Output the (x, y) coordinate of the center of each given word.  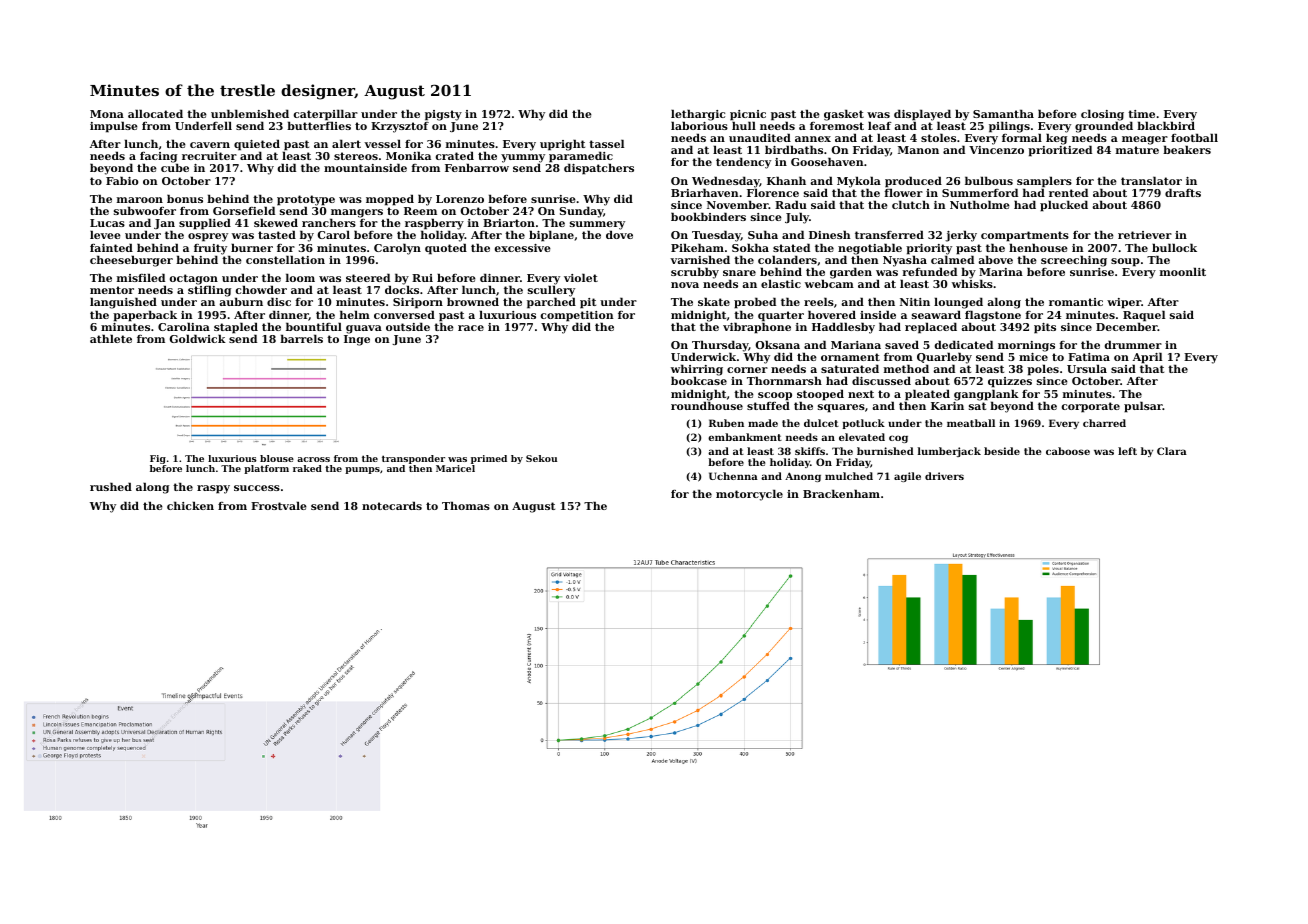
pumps (362, 470)
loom (300, 277)
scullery (551, 292)
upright (562, 145)
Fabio (122, 180)
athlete (111, 338)
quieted (257, 145)
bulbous (989, 180)
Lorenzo (460, 199)
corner (747, 370)
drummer (1133, 344)
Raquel (1144, 316)
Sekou (541, 458)
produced (913, 182)
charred (1104, 423)
